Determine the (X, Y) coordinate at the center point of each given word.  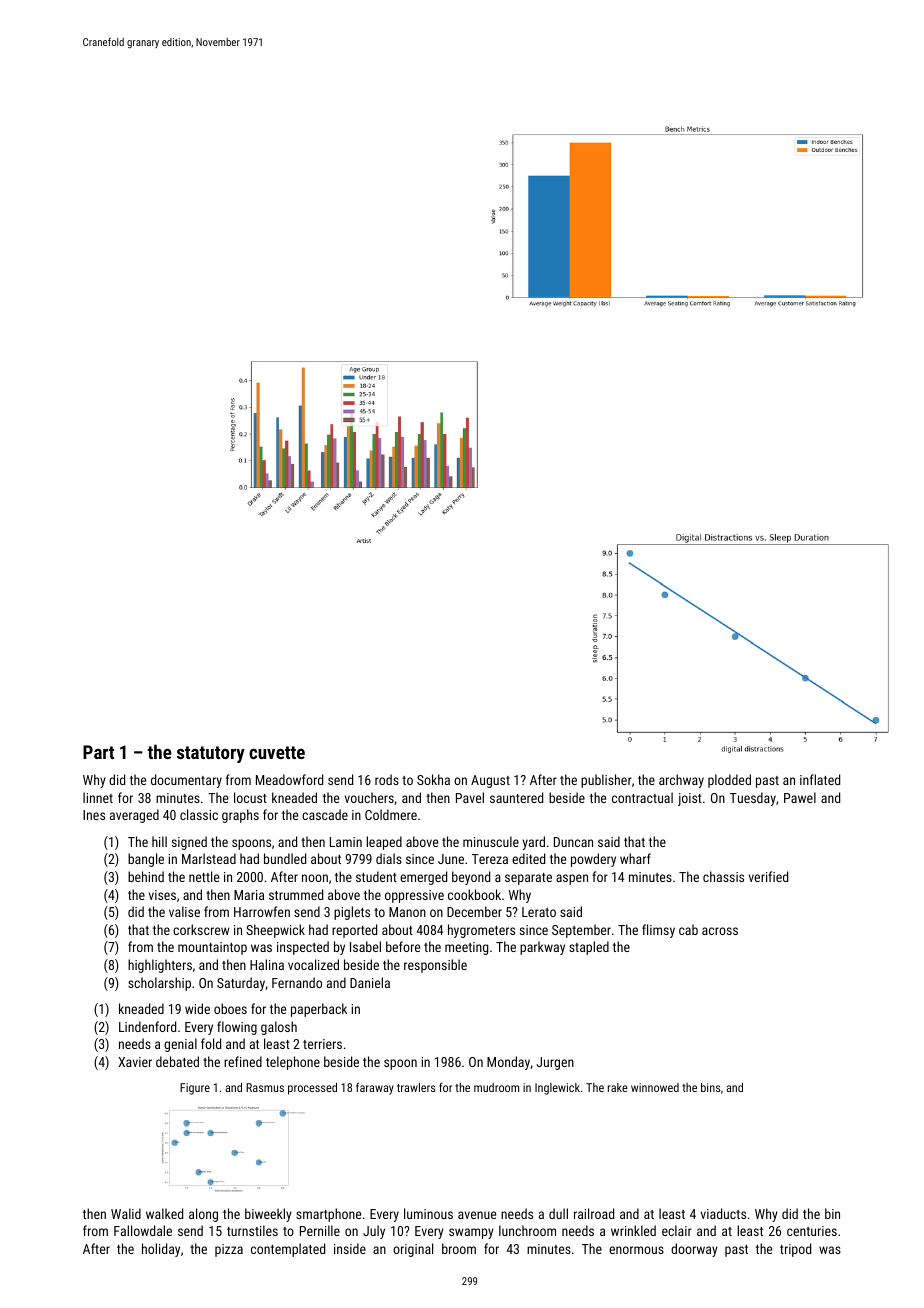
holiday (161, 1250)
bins (710, 1087)
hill (159, 841)
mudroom (496, 1087)
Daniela (370, 982)
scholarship (159, 984)
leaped (384, 843)
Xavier (135, 1062)
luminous (428, 1213)
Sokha (433, 779)
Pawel (800, 797)
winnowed (655, 1087)
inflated (820, 779)
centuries (812, 1231)
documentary (186, 781)
